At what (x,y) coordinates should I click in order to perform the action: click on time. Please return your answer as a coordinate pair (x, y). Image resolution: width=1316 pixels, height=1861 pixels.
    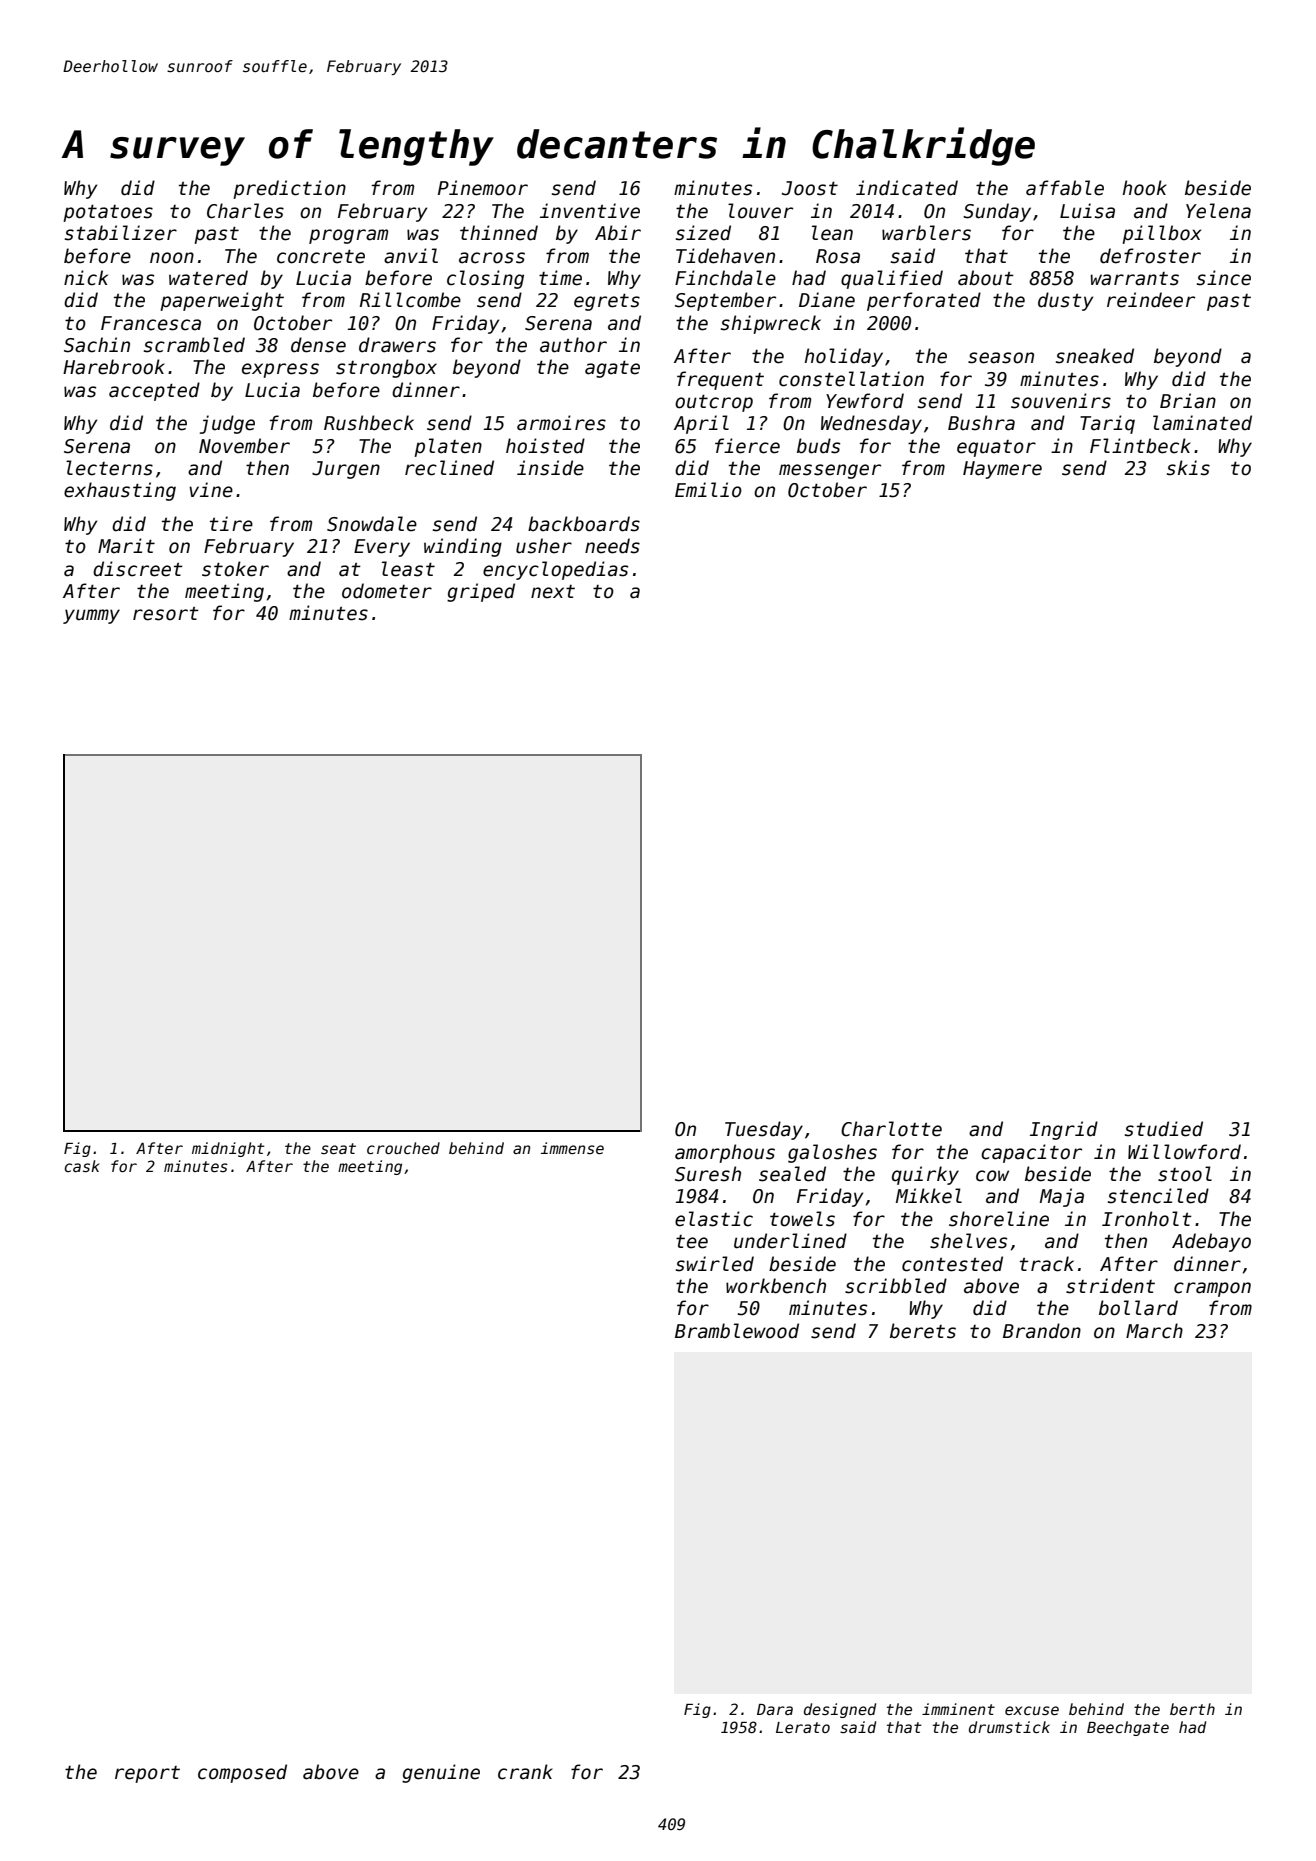
    Looking at the image, I should click on (560, 278).
